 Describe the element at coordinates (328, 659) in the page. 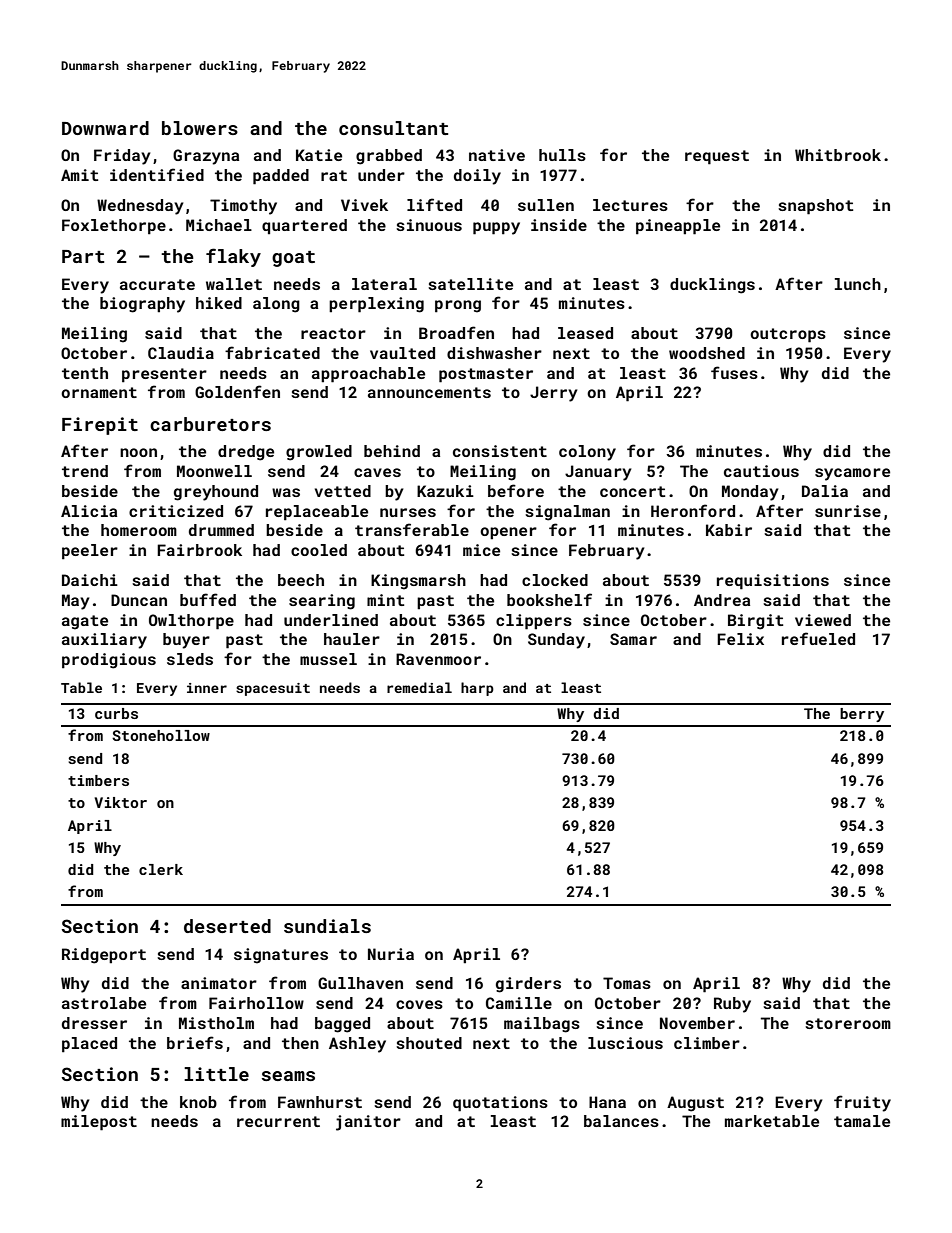

I see `mussel` at that location.
